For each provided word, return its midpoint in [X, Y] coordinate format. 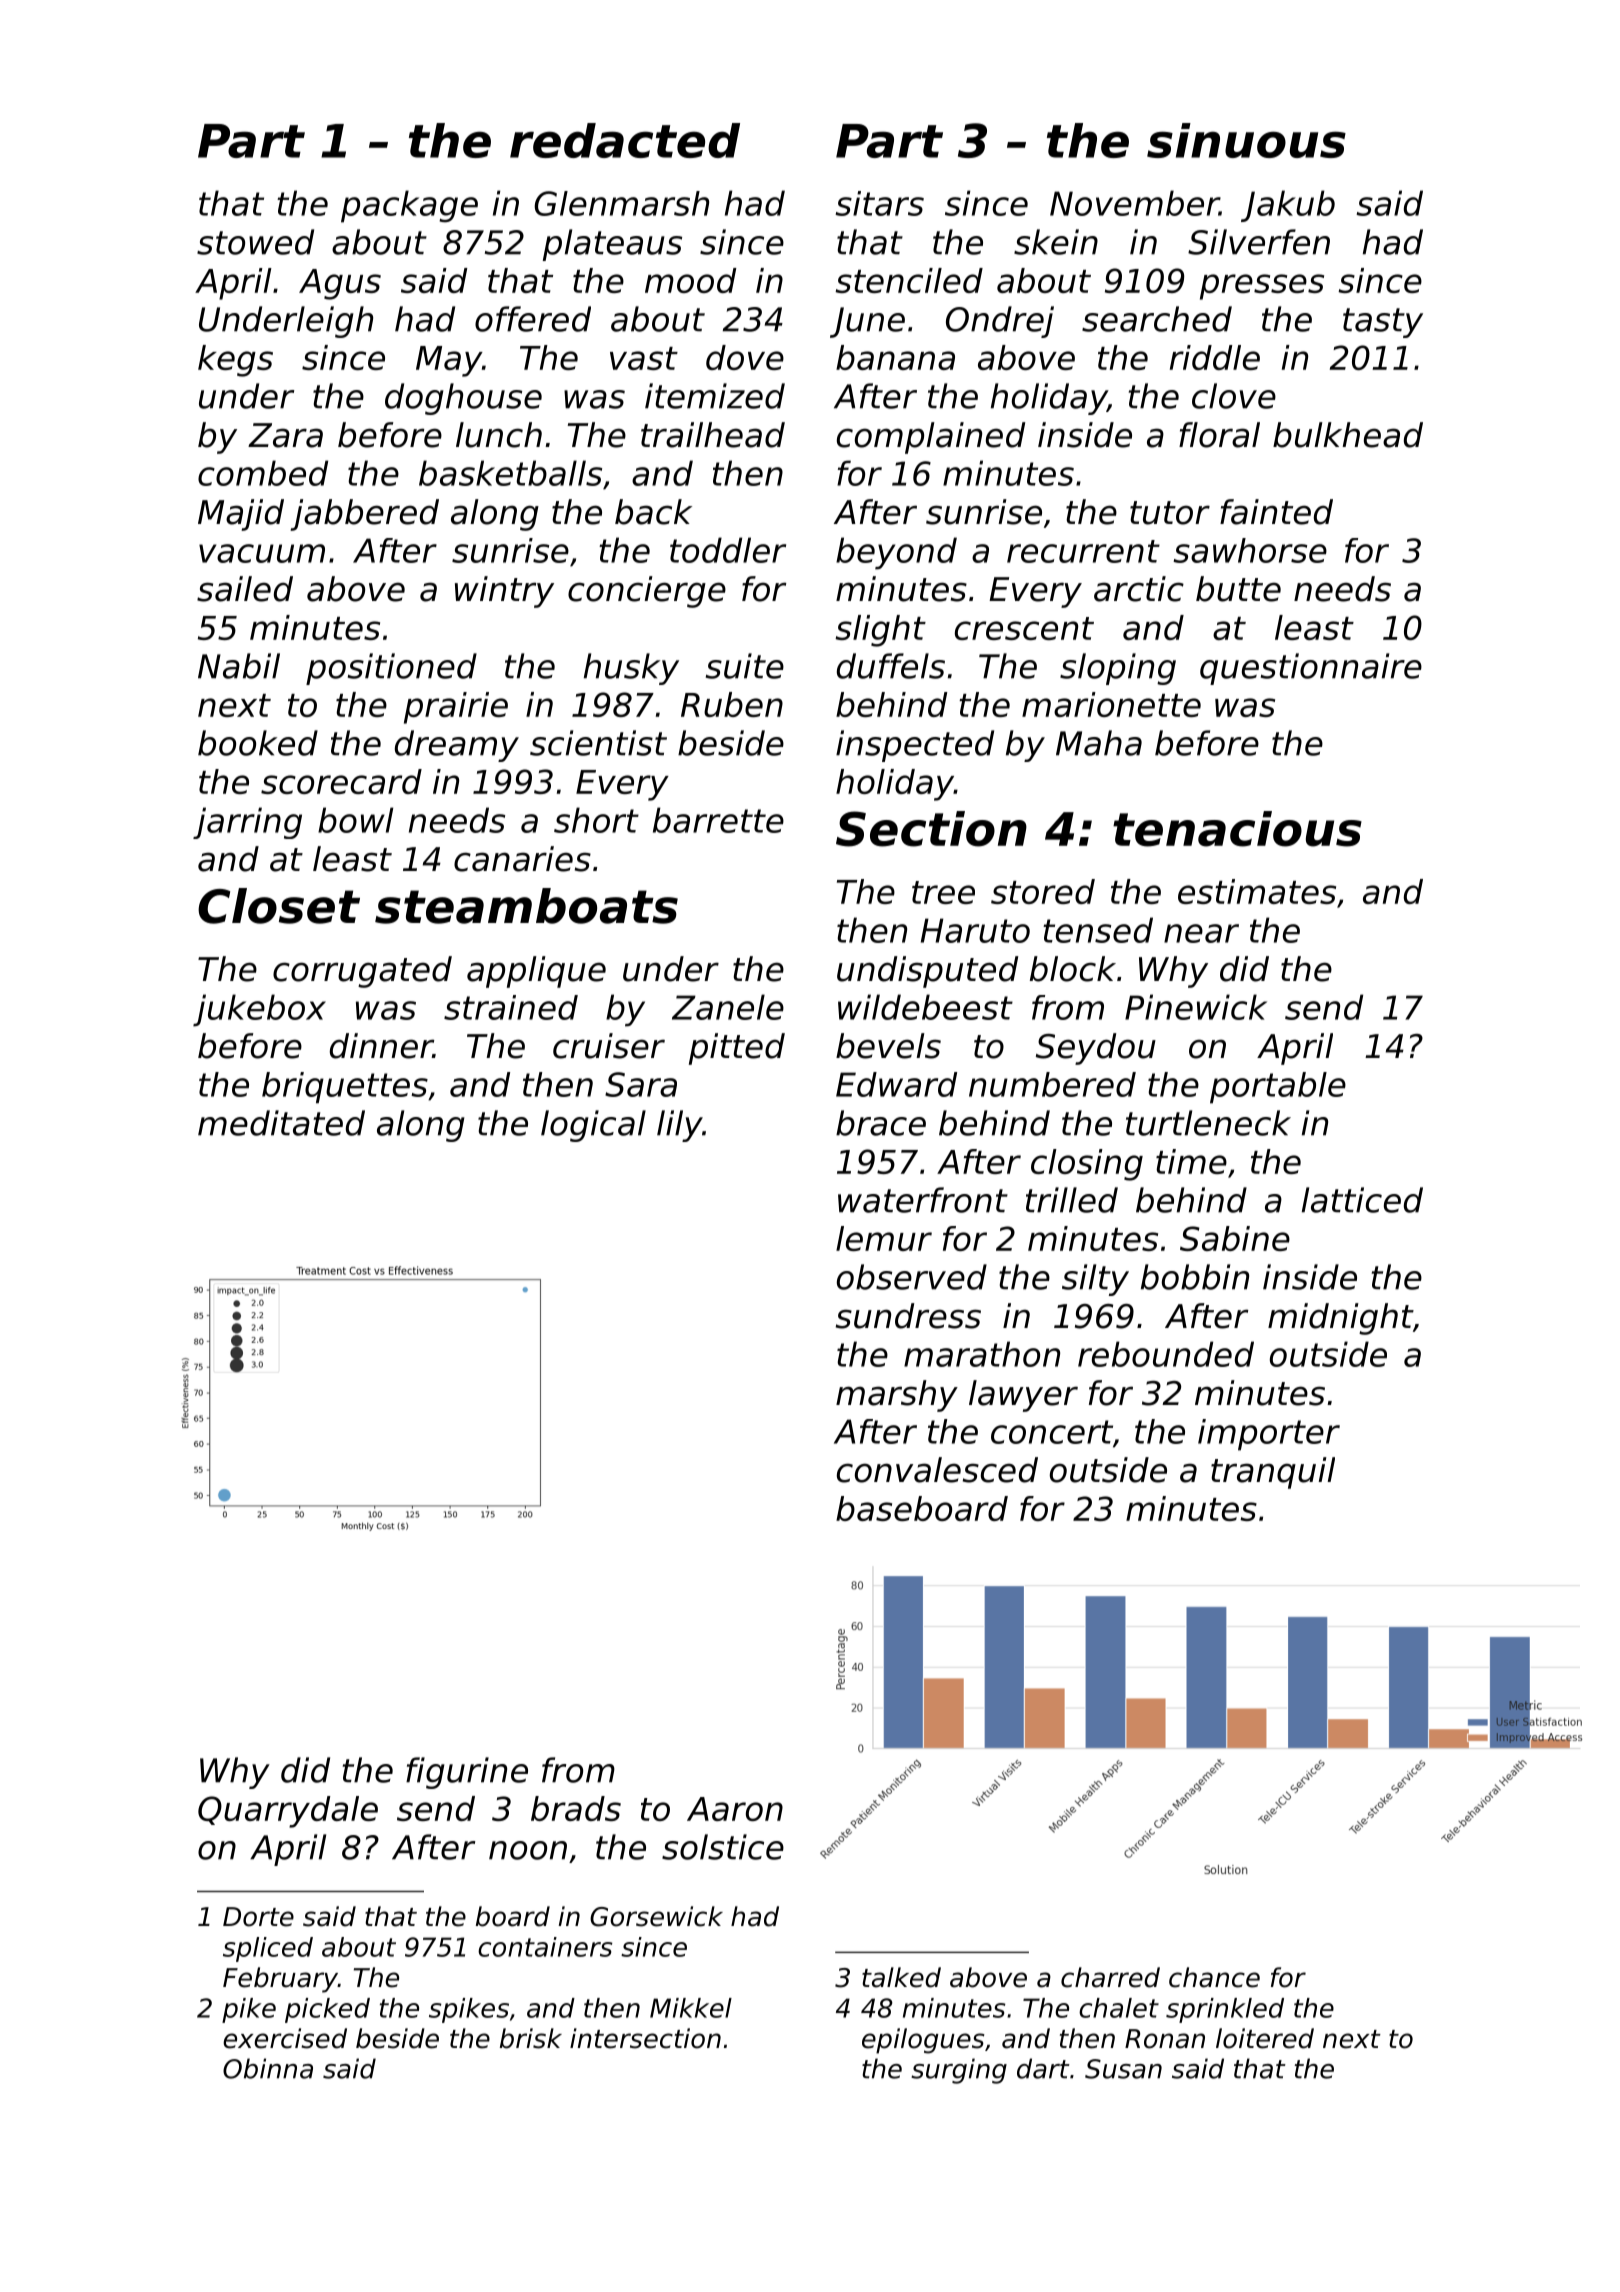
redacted [625, 140]
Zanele [728, 1007]
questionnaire [1311, 669]
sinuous [1246, 140]
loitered [1265, 2038]
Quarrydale [288, 1812]
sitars [879, 203]
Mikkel [691, 2008]
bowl [355, 820]
